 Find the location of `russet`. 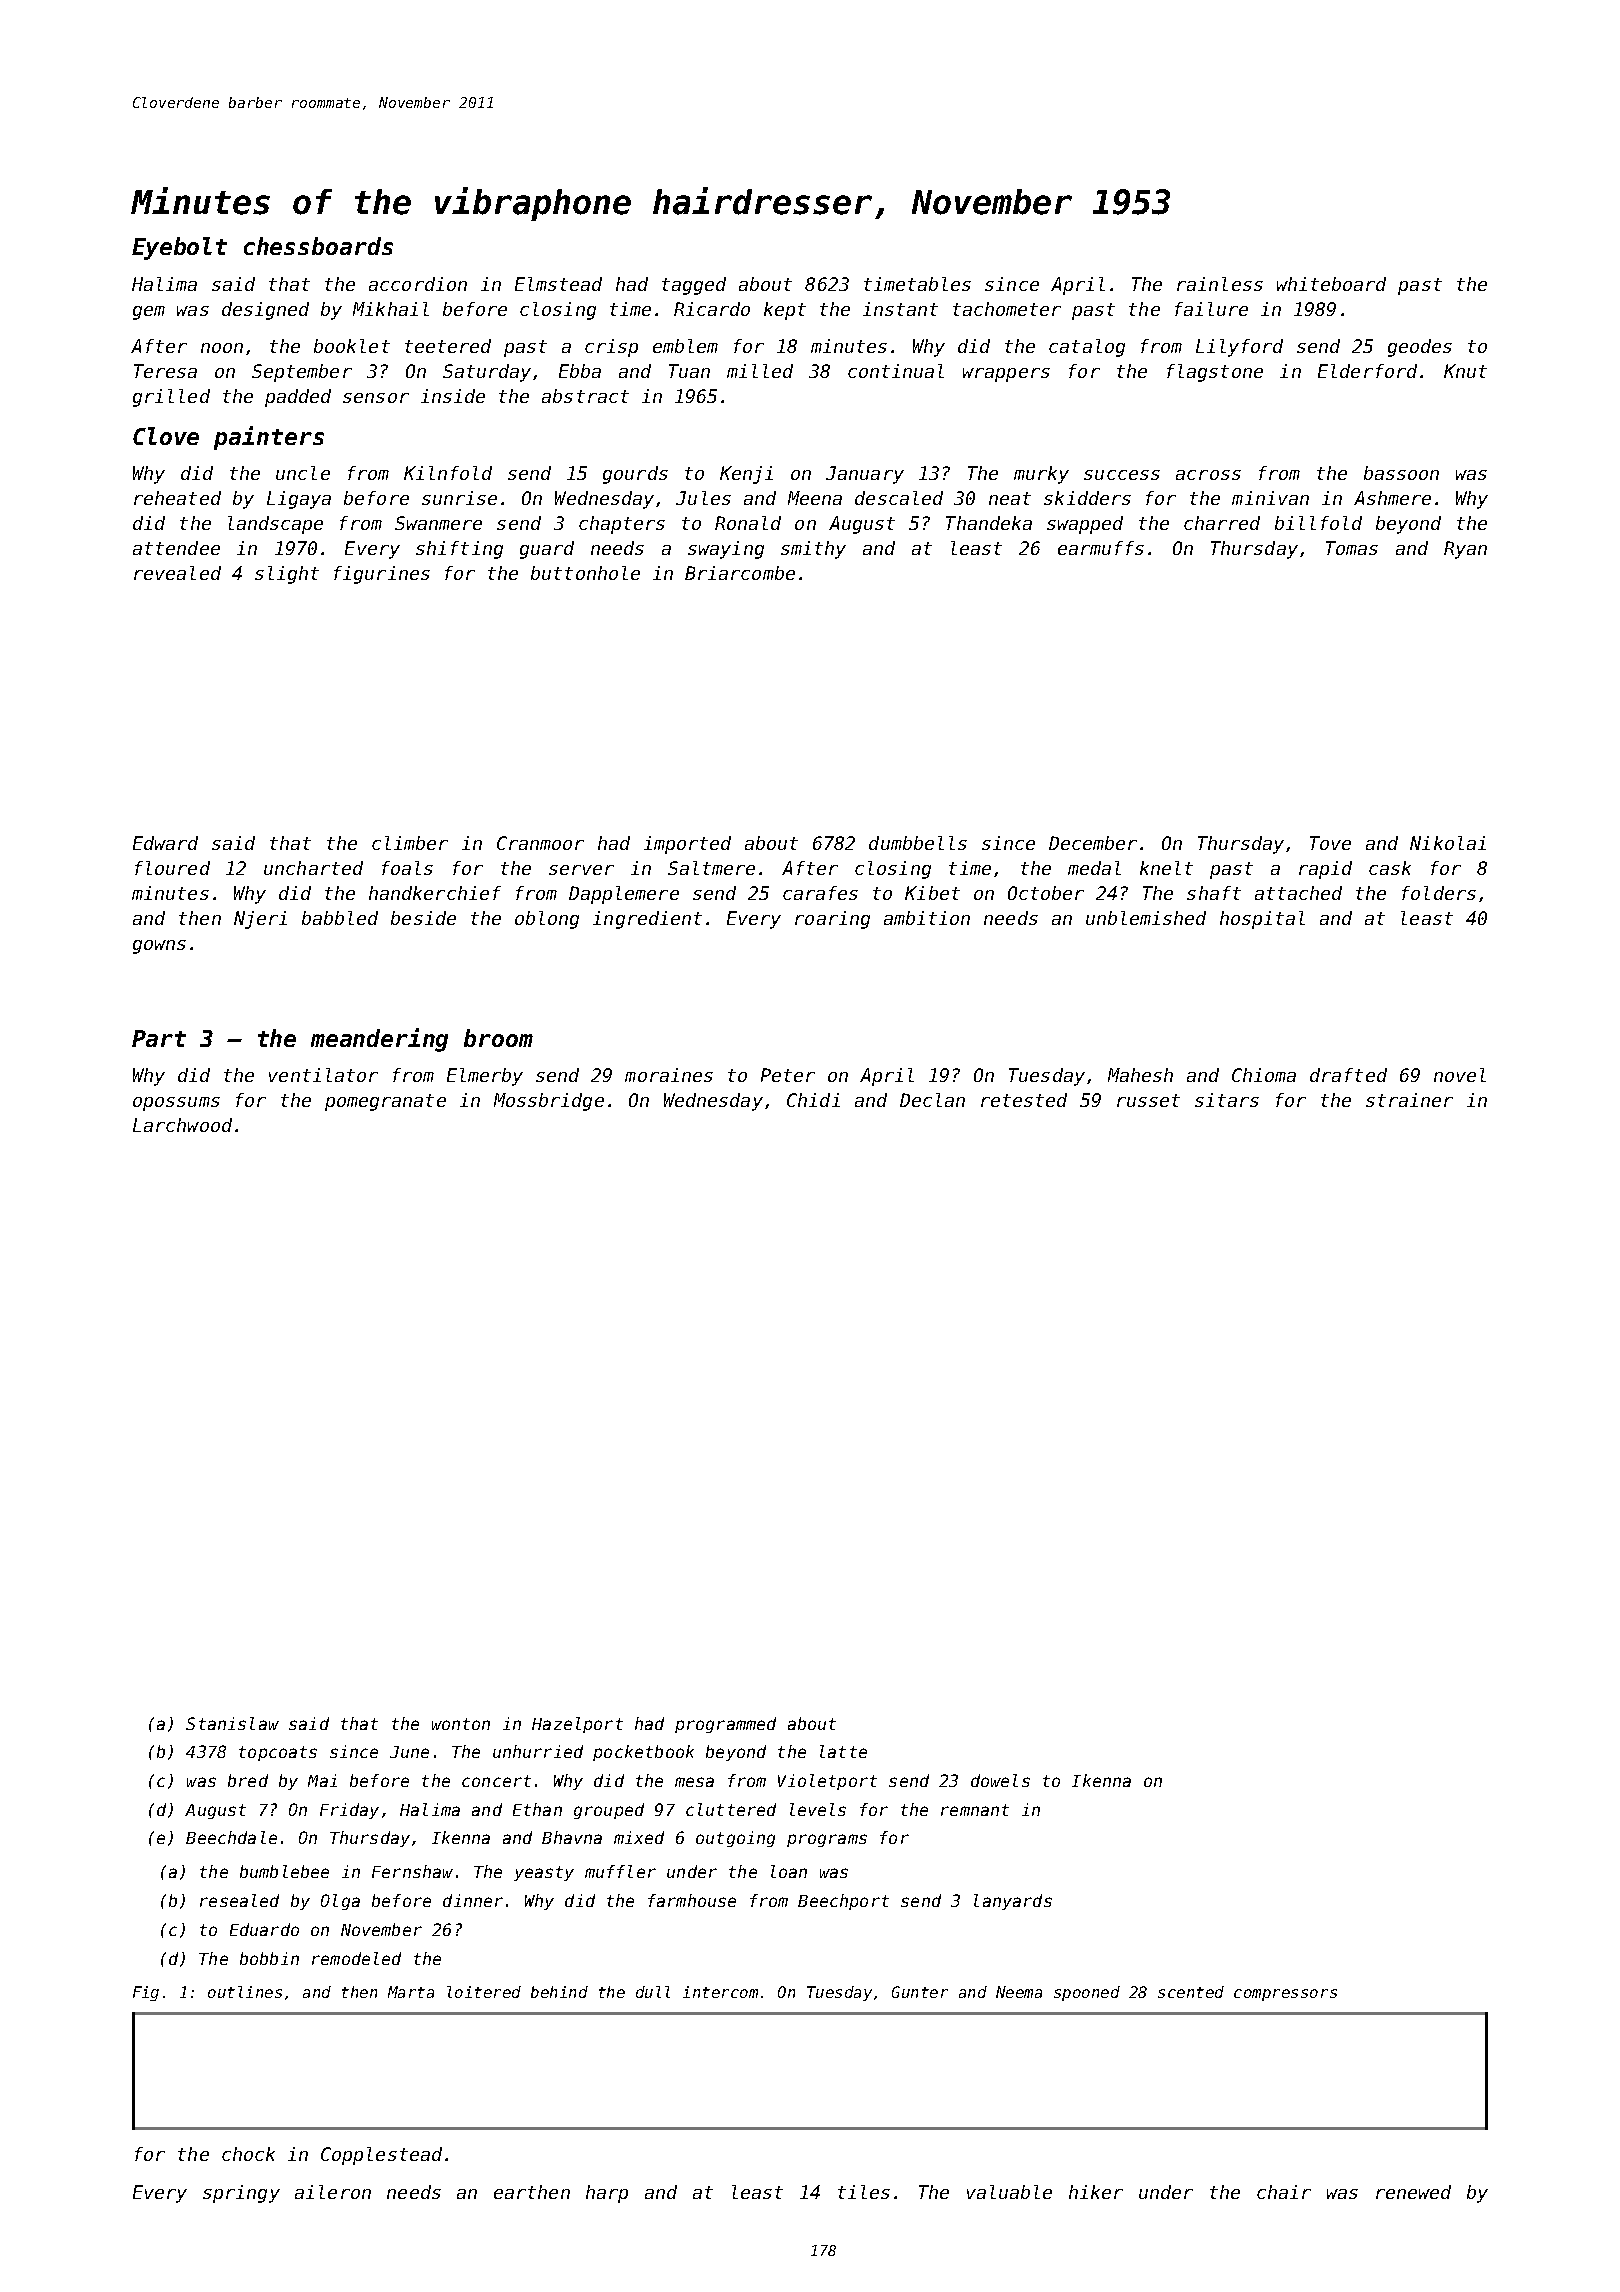

russet is located at coordinates (1148, 1100).
